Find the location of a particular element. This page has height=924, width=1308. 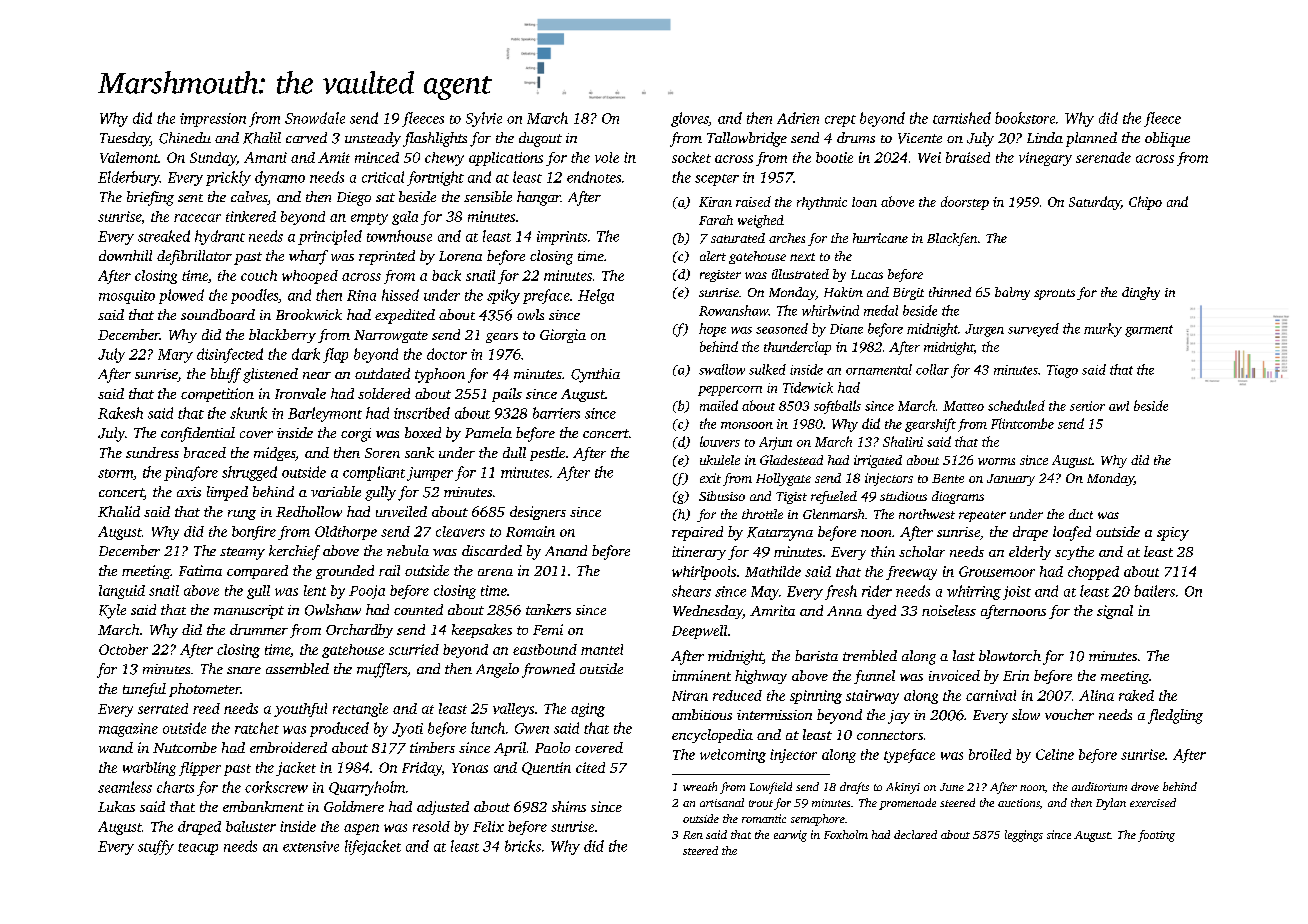

serrated is located at coordinates (163, 708).
